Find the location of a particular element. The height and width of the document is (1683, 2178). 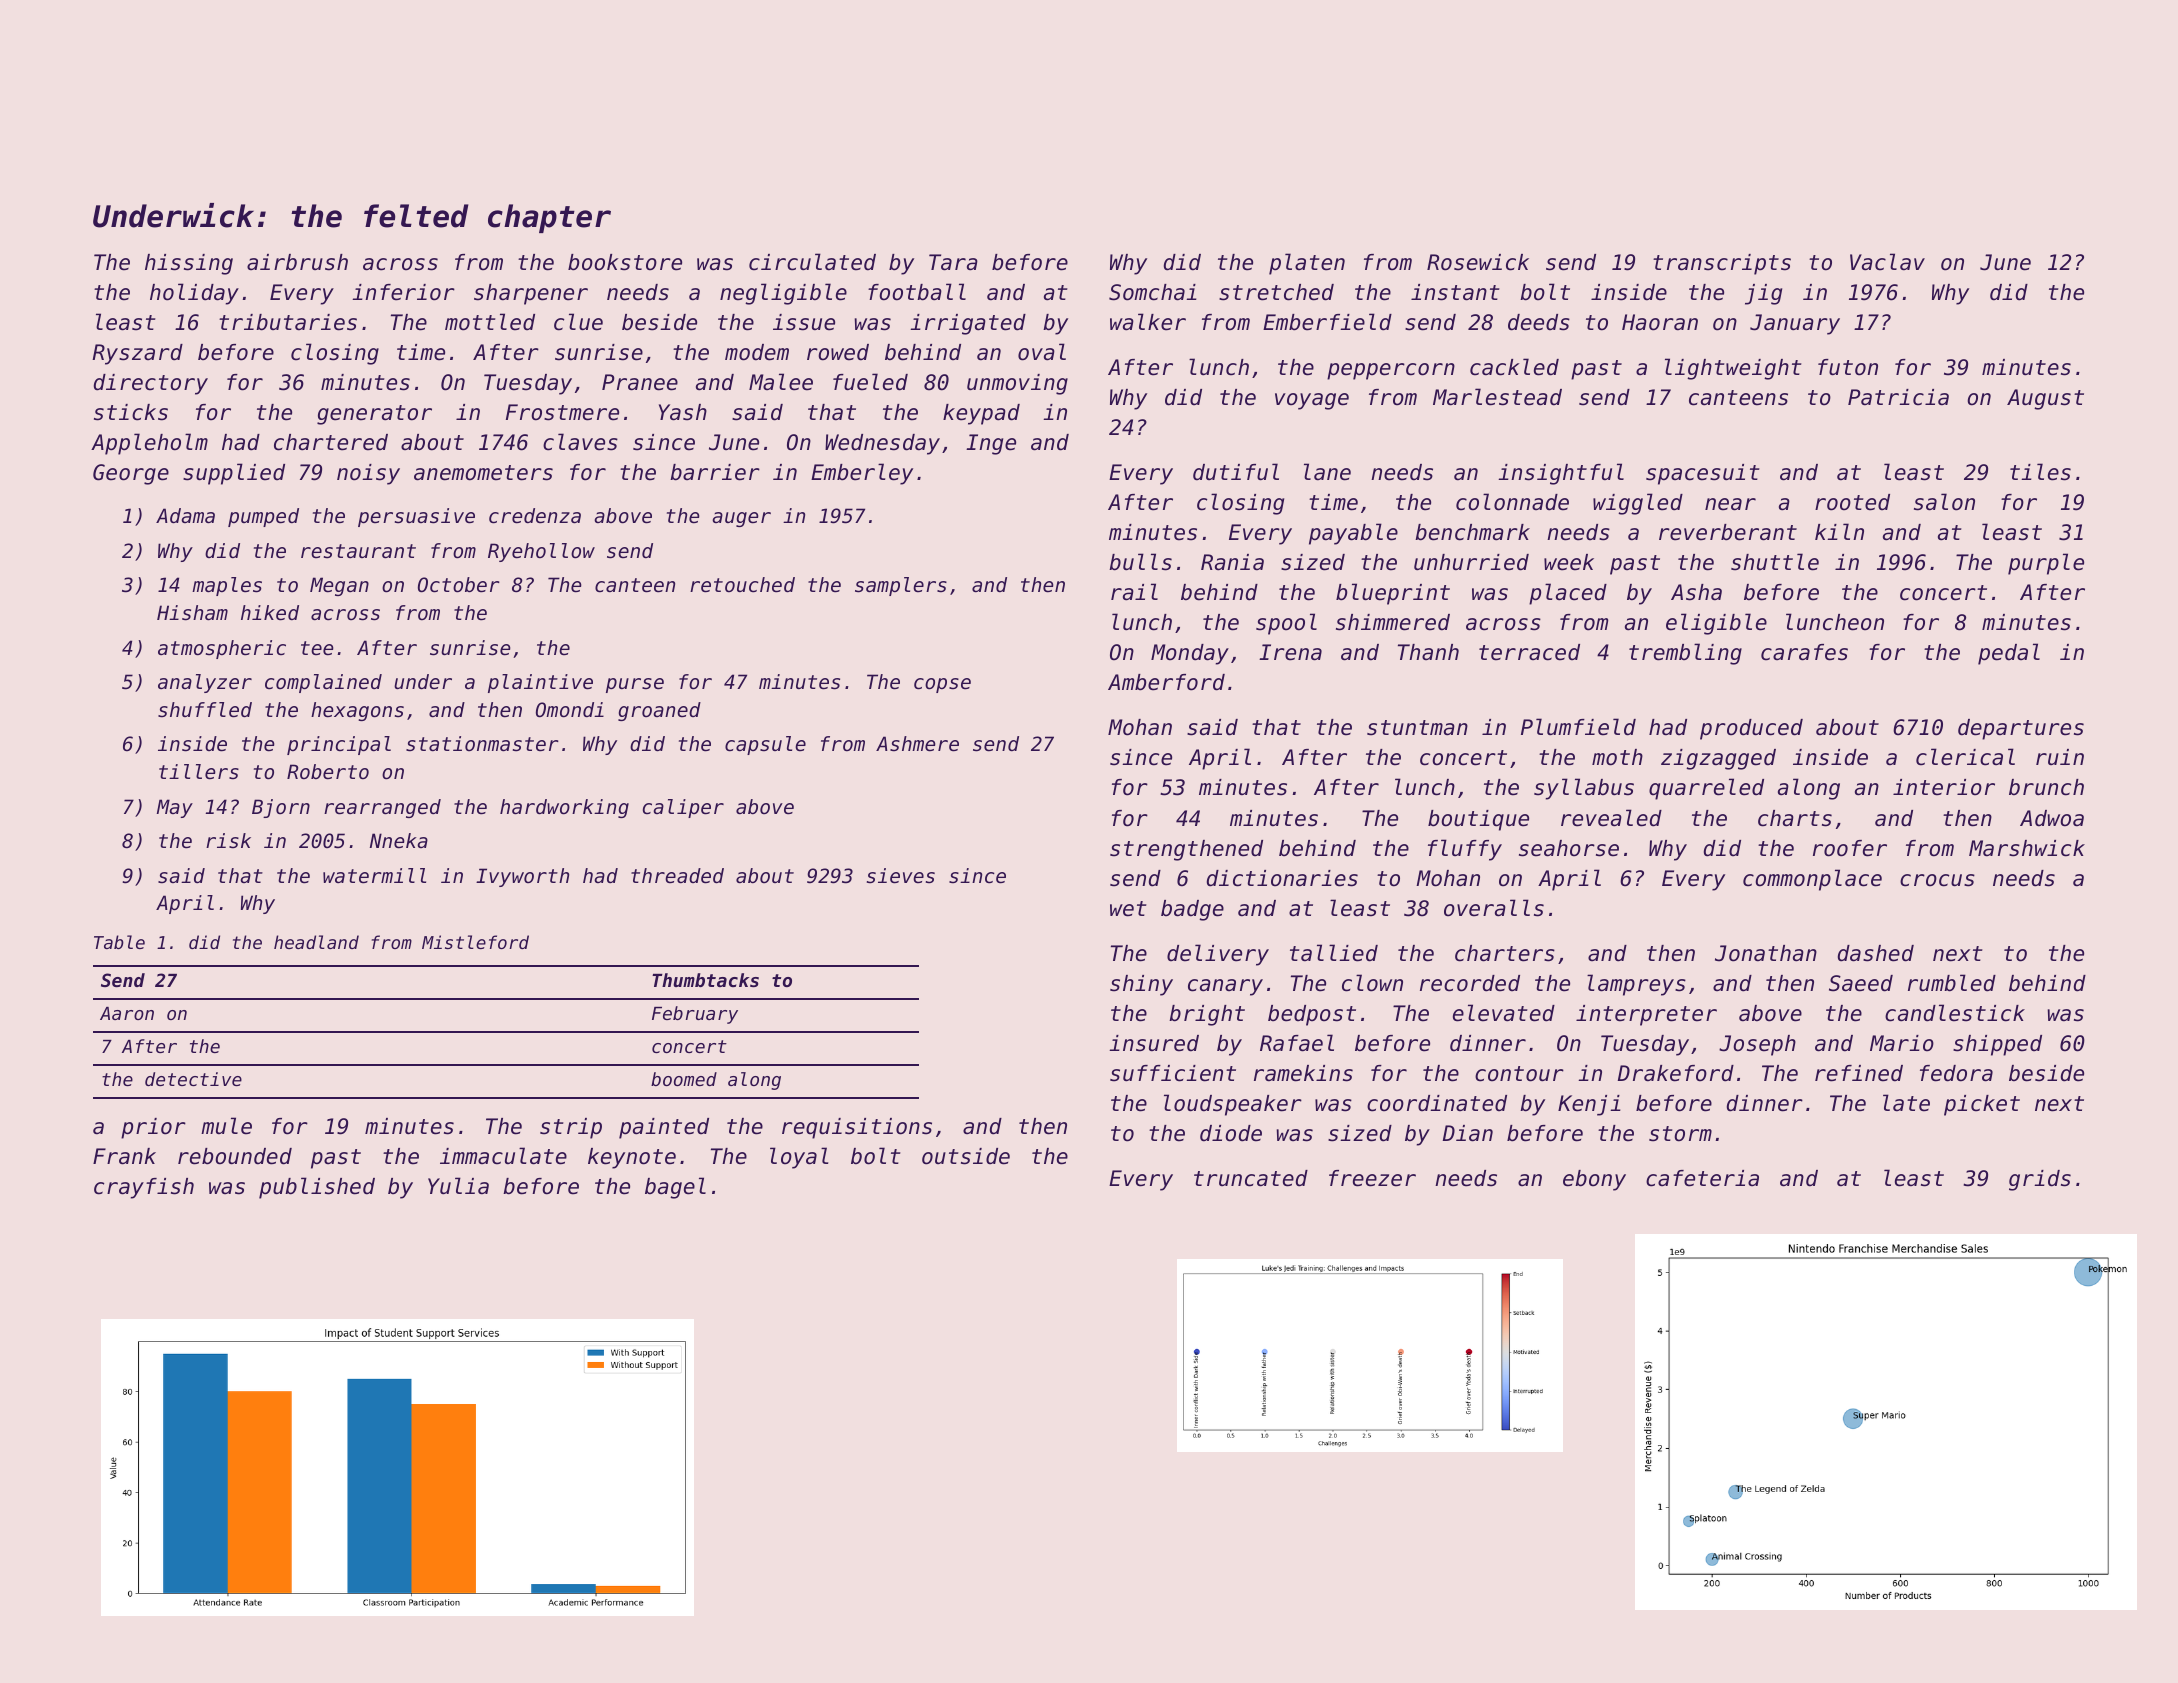

shiny is located at coordinates (1141, 985).
